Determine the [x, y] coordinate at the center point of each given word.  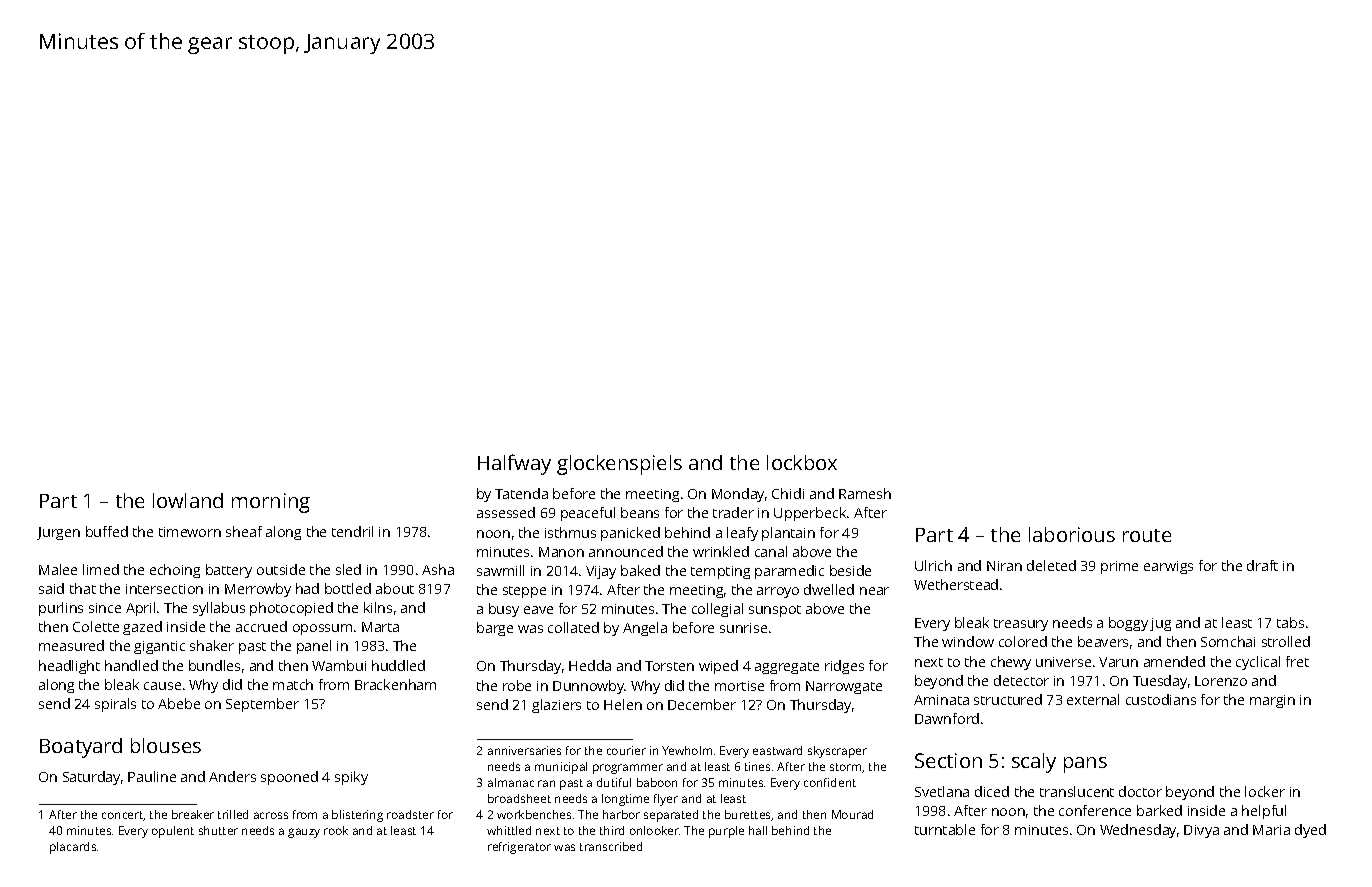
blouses [166, 745]
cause [162, 686]
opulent [173, 832]
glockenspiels [619, 465]
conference [1095, 810]
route [1147, 535]
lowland [188, 500]
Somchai [1228, 641]
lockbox [802, 462]
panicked [630, 534]
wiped [718, 667]
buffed [107, 531]
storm [846, 768]
